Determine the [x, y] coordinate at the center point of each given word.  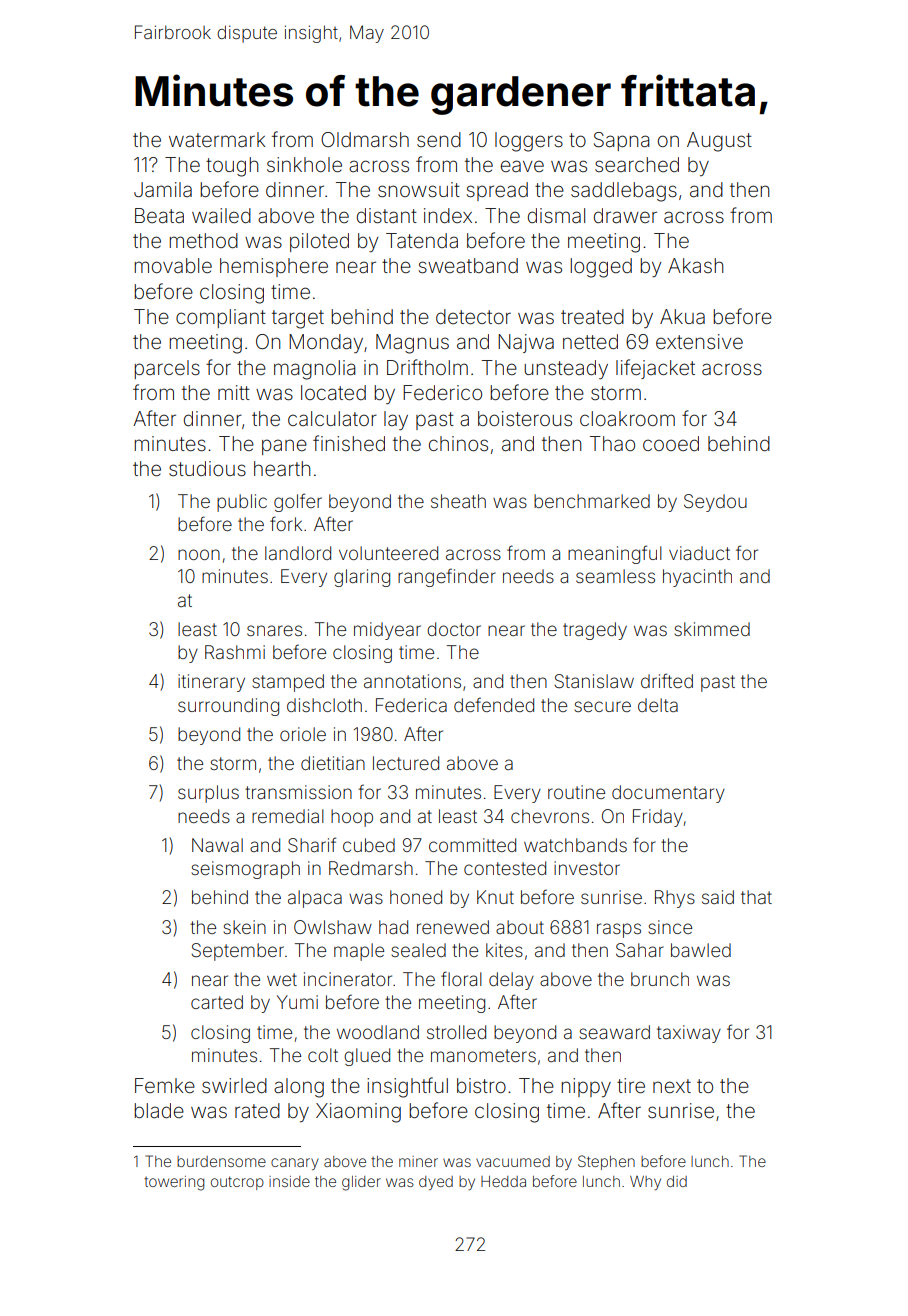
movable [173, 265]
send [439, 139]
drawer [625, 215]
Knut [495, 897]
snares [274, 630]
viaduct [699, 553]
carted [217, 1002]
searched [637, 164]
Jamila [163, 189]
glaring [362, 578]
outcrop [237, 1183]
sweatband [468, 265]
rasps [619, 930]
